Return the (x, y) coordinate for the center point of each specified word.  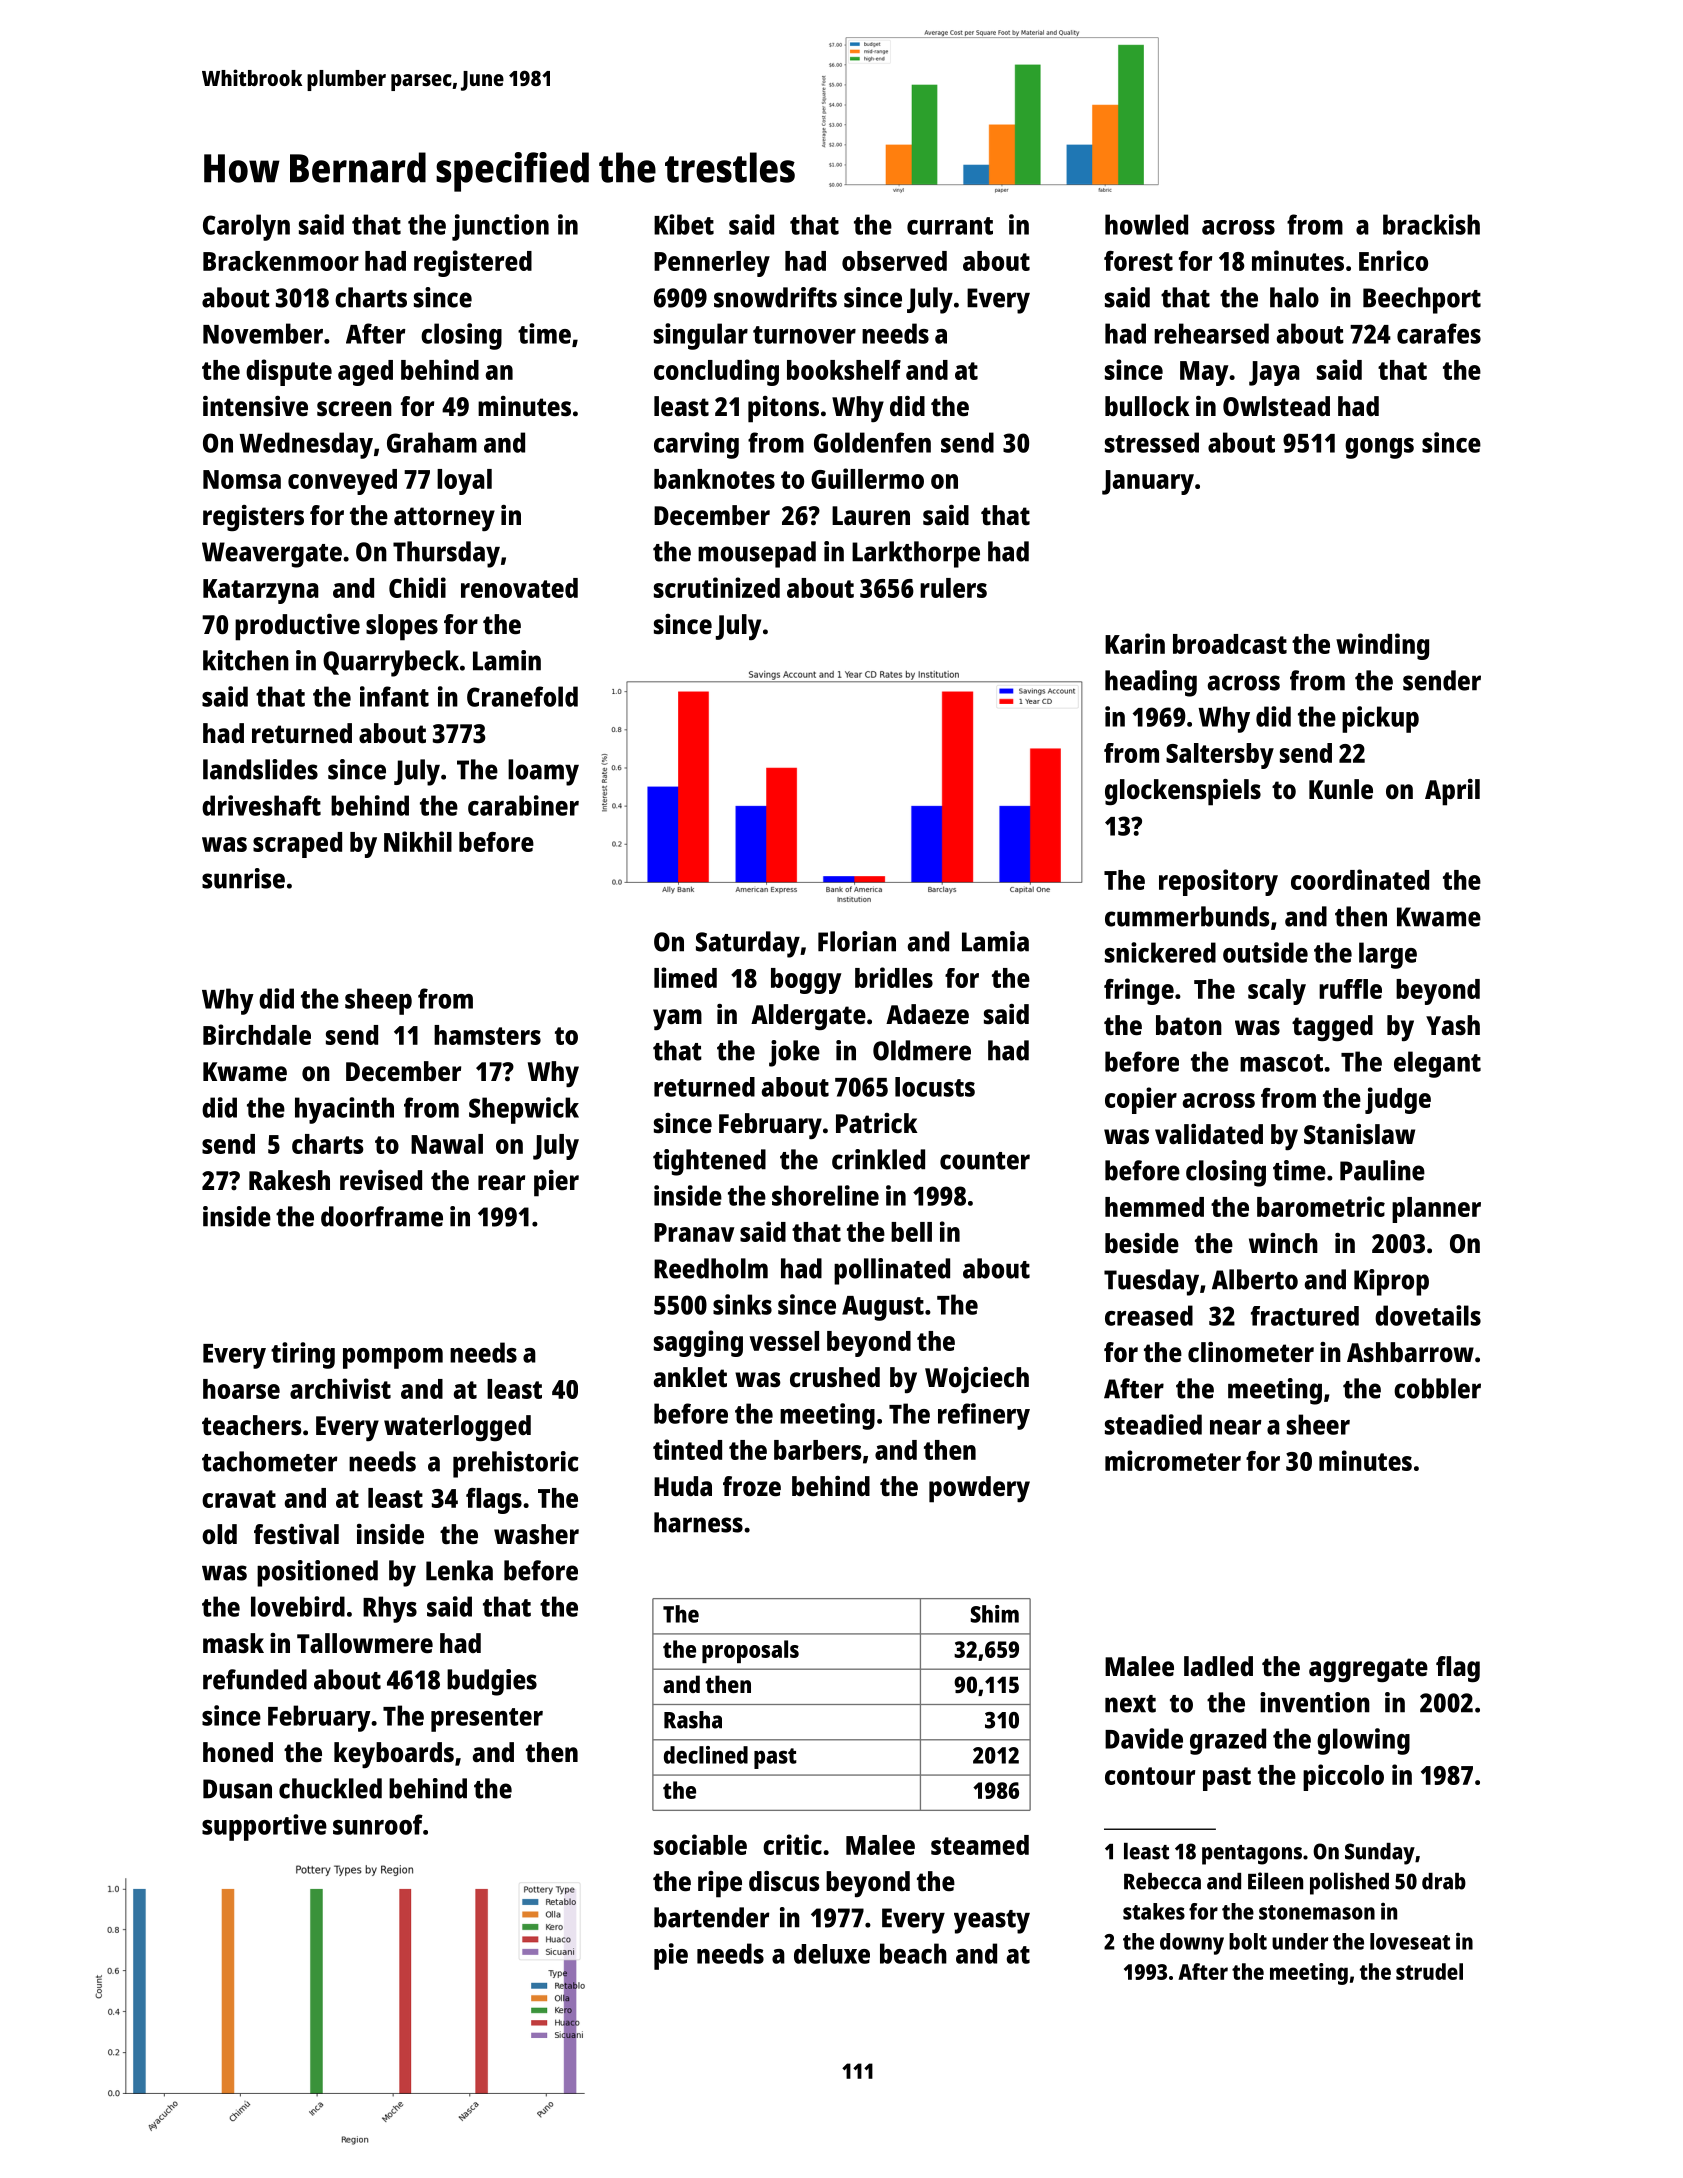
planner (1436, 1210)
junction (500, 227)
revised (381, 1180)
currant (950, 226)
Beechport (1422, 300)
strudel (1429, 1971)
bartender (711, 1917)
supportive (264, 1827)
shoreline (825, 1195)
